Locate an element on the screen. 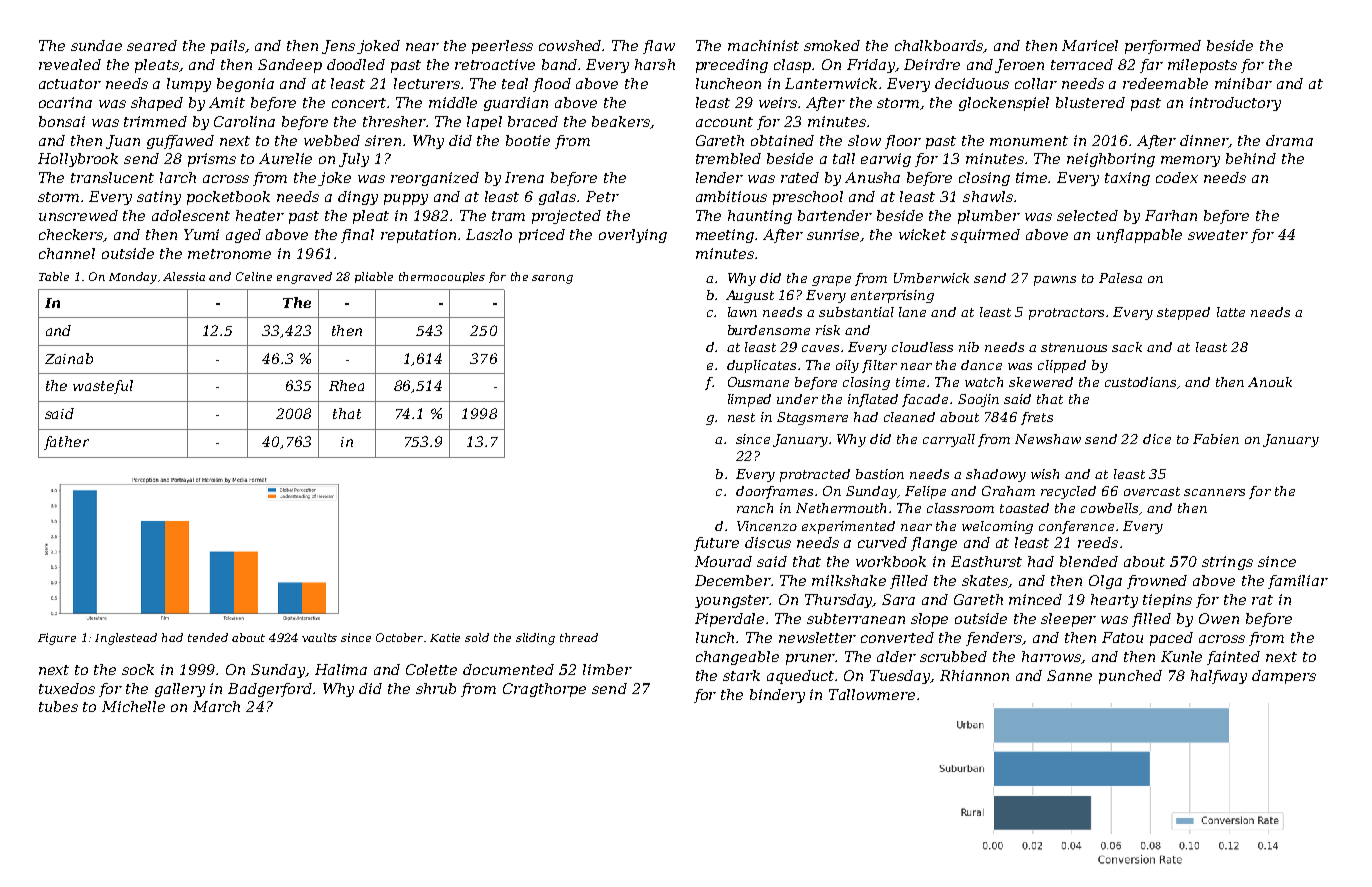 The height and width of the screenshot is (887, 1372). ranch is located at coordinates (755, 508).
